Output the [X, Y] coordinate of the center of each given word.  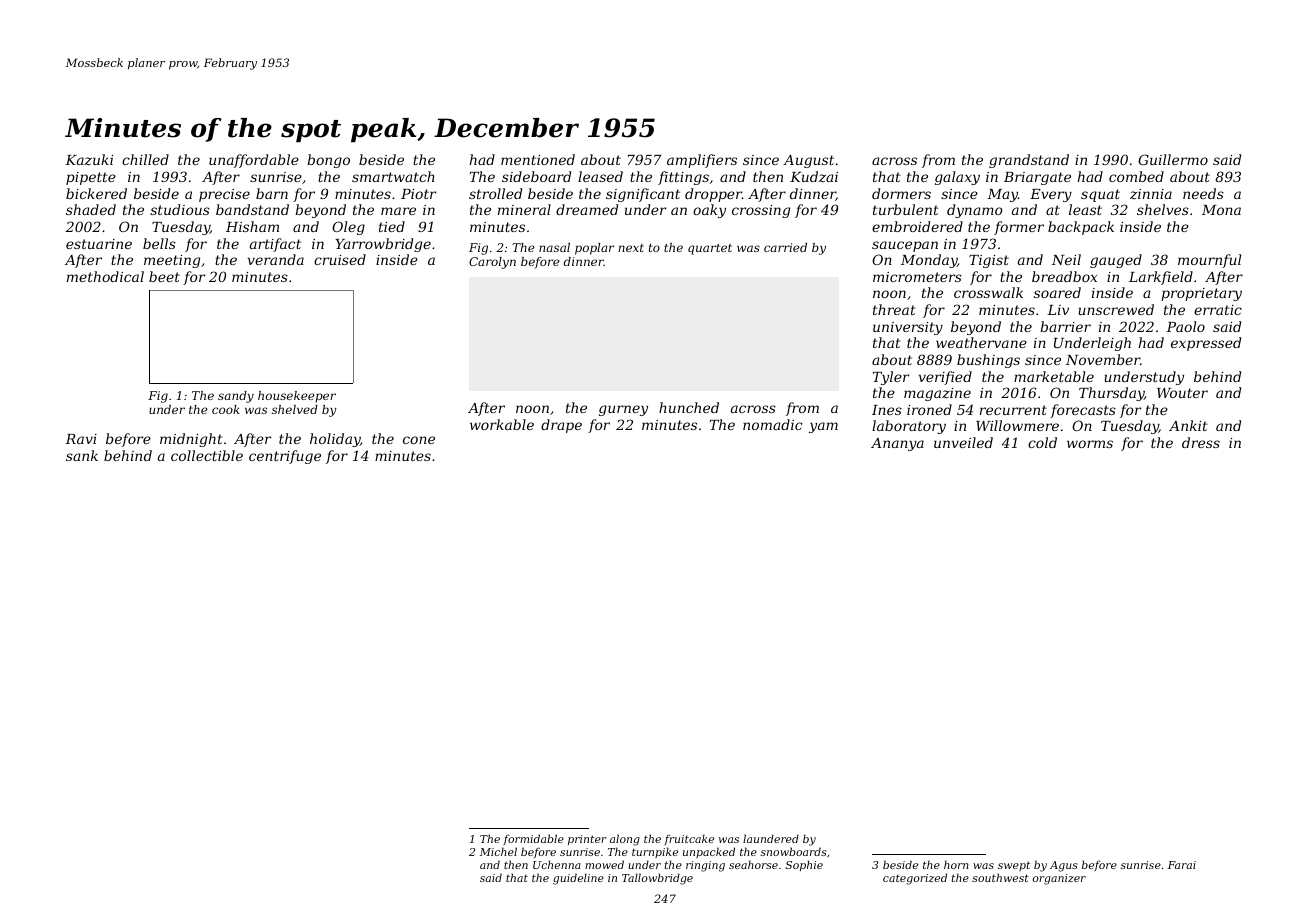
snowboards [794, 851]
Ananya [897, 444]
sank [82, 455]
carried [785, 247]
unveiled [963, 442]
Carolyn [492, 263]
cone [419, 440]
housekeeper [297, 397]
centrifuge [285, 457]
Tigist [989, 261]
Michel [498, 851]
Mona [1221, 210]
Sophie [804, 865]
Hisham [252, 226]
